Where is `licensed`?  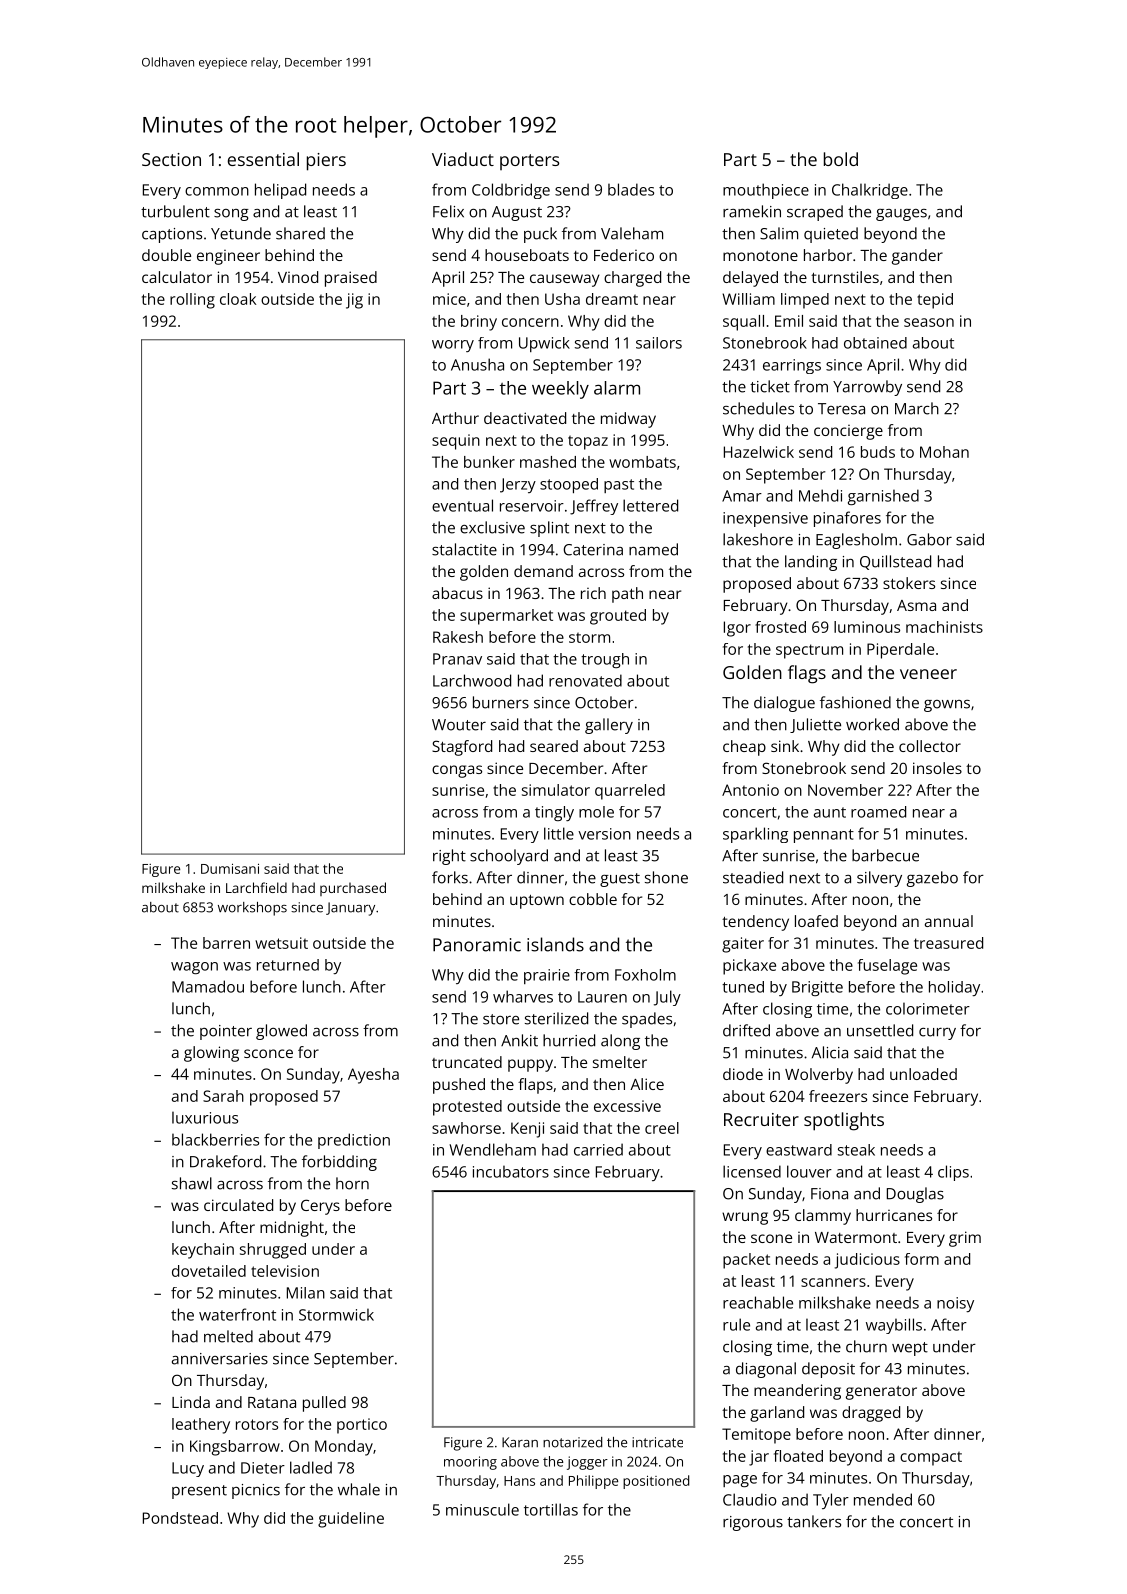 licensed is located at coordinates (752, 1171).
